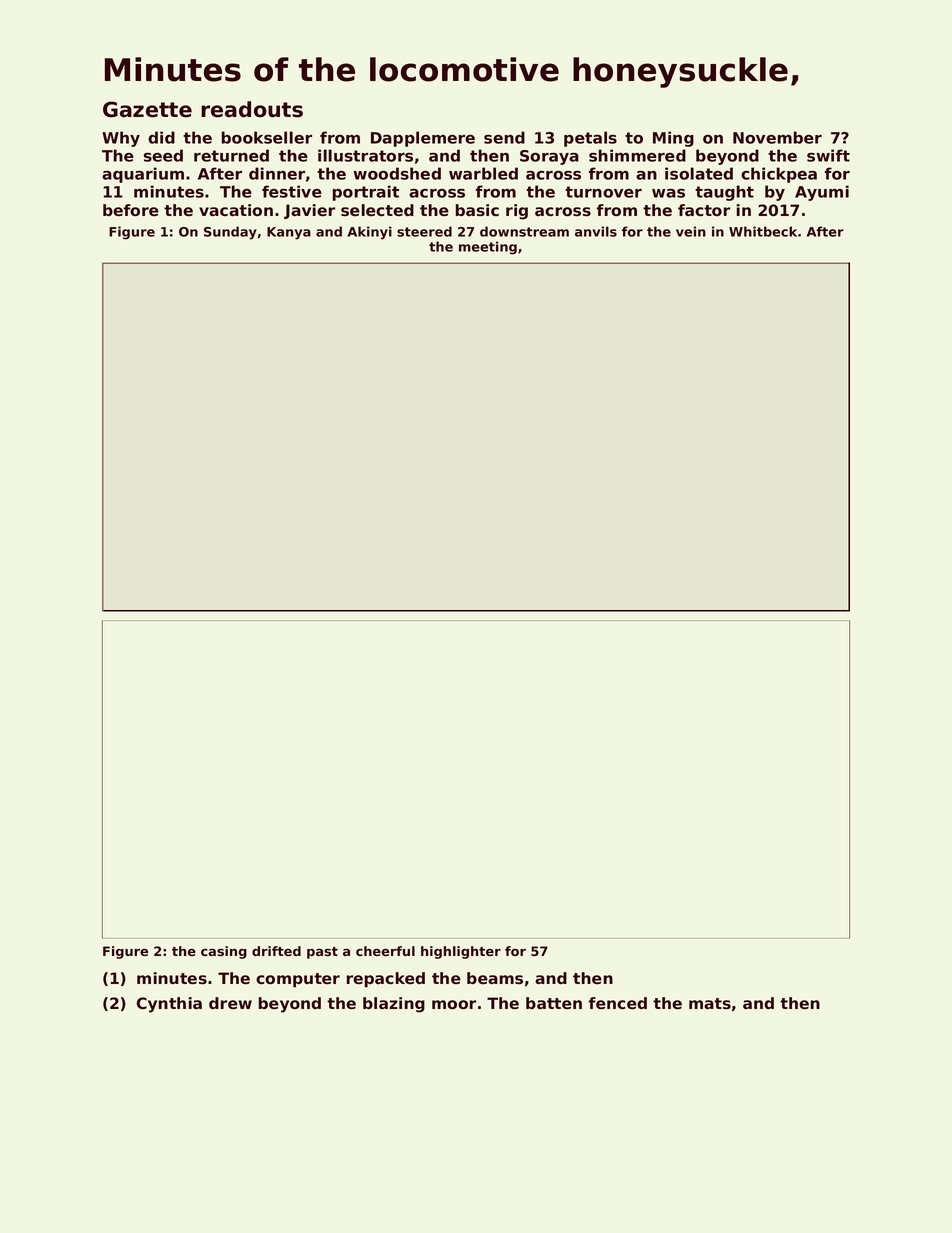 The width and height of the document is (952, 1233). I want to click on downstream, so click(524, 231).
